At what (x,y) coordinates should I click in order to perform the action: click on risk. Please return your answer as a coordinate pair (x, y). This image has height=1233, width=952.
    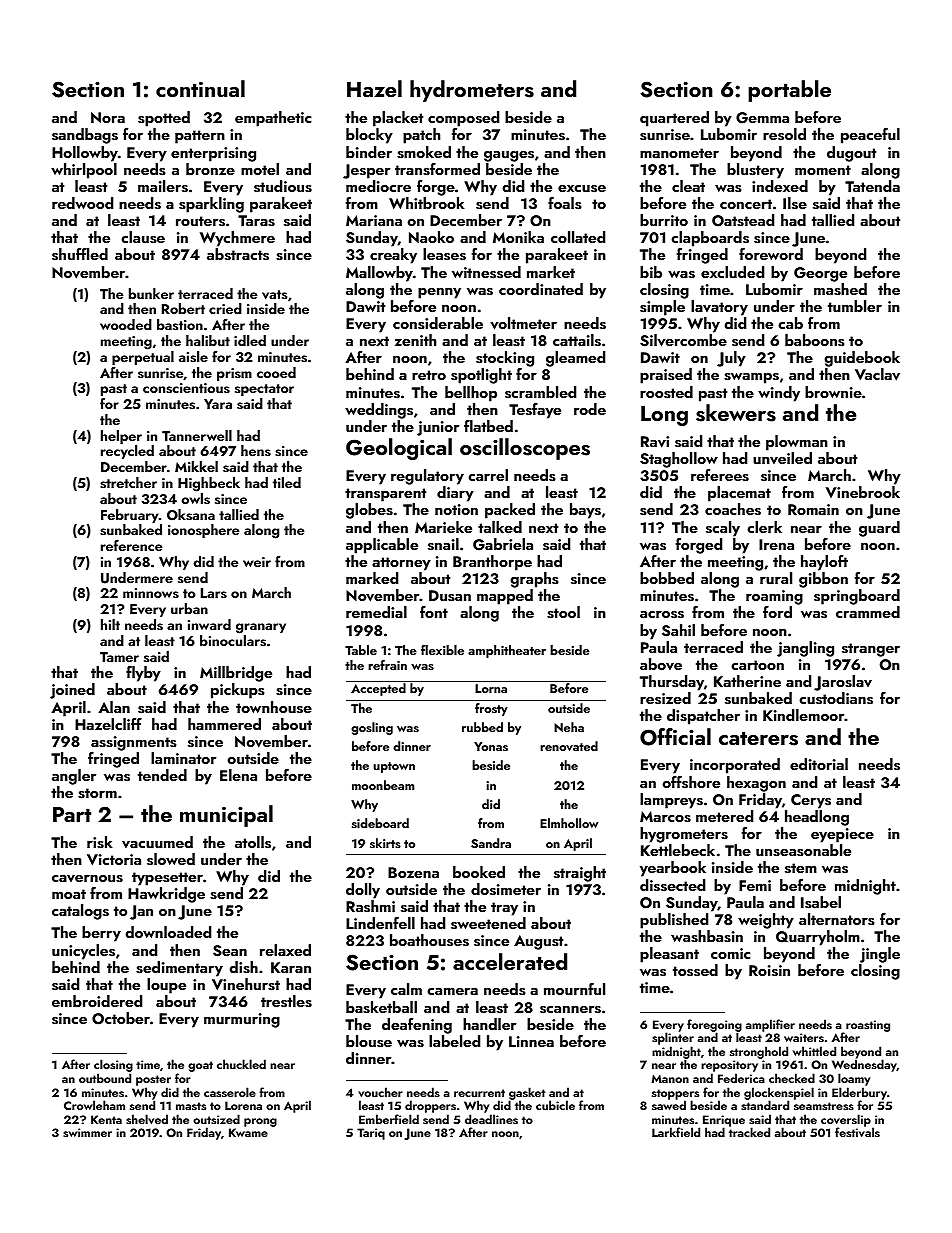
    Looking at the image, I should click on (100, 842).
